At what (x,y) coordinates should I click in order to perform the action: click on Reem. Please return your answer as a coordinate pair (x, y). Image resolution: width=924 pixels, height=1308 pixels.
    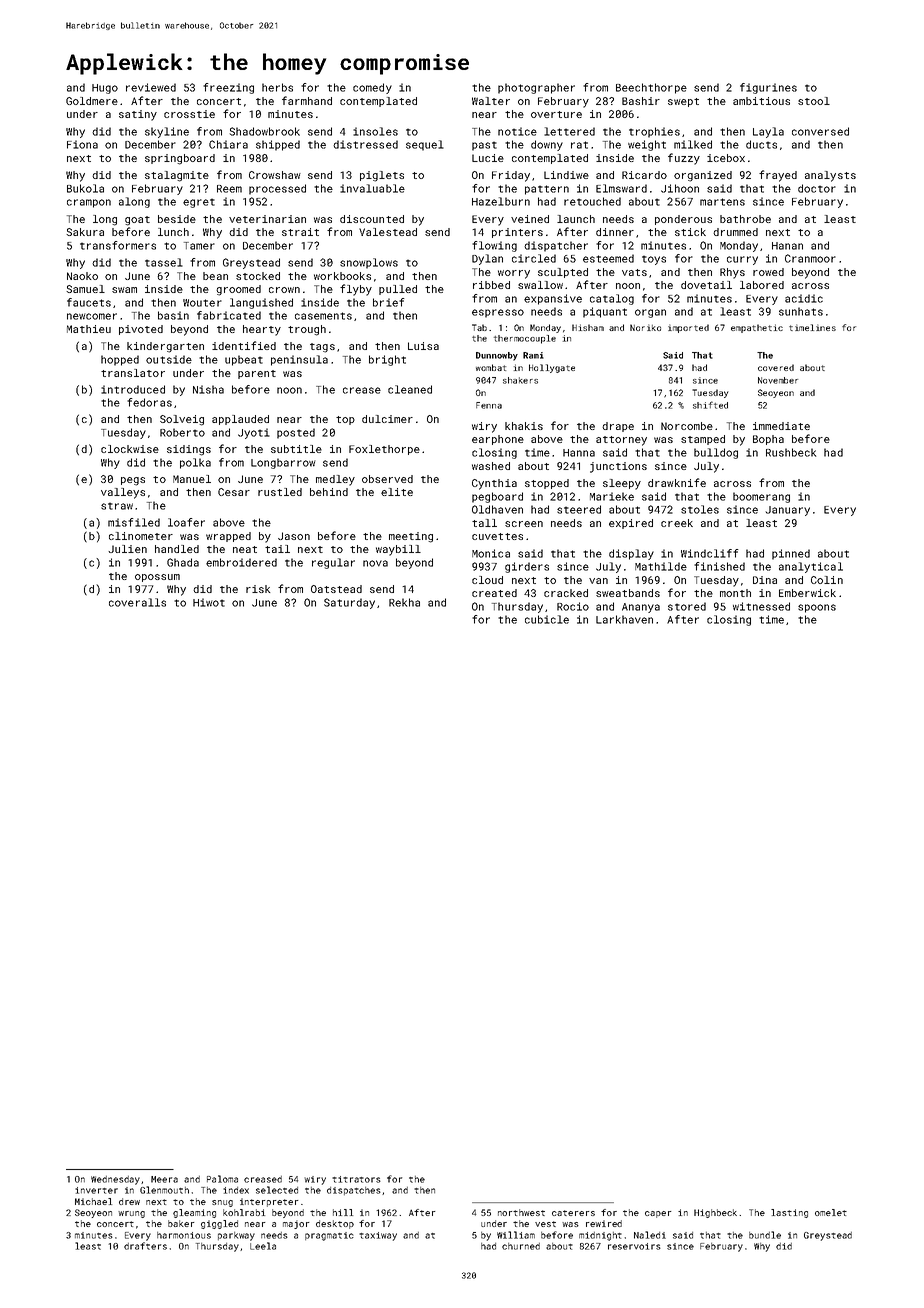
    Looking at the image, I should click on (229, 189).
